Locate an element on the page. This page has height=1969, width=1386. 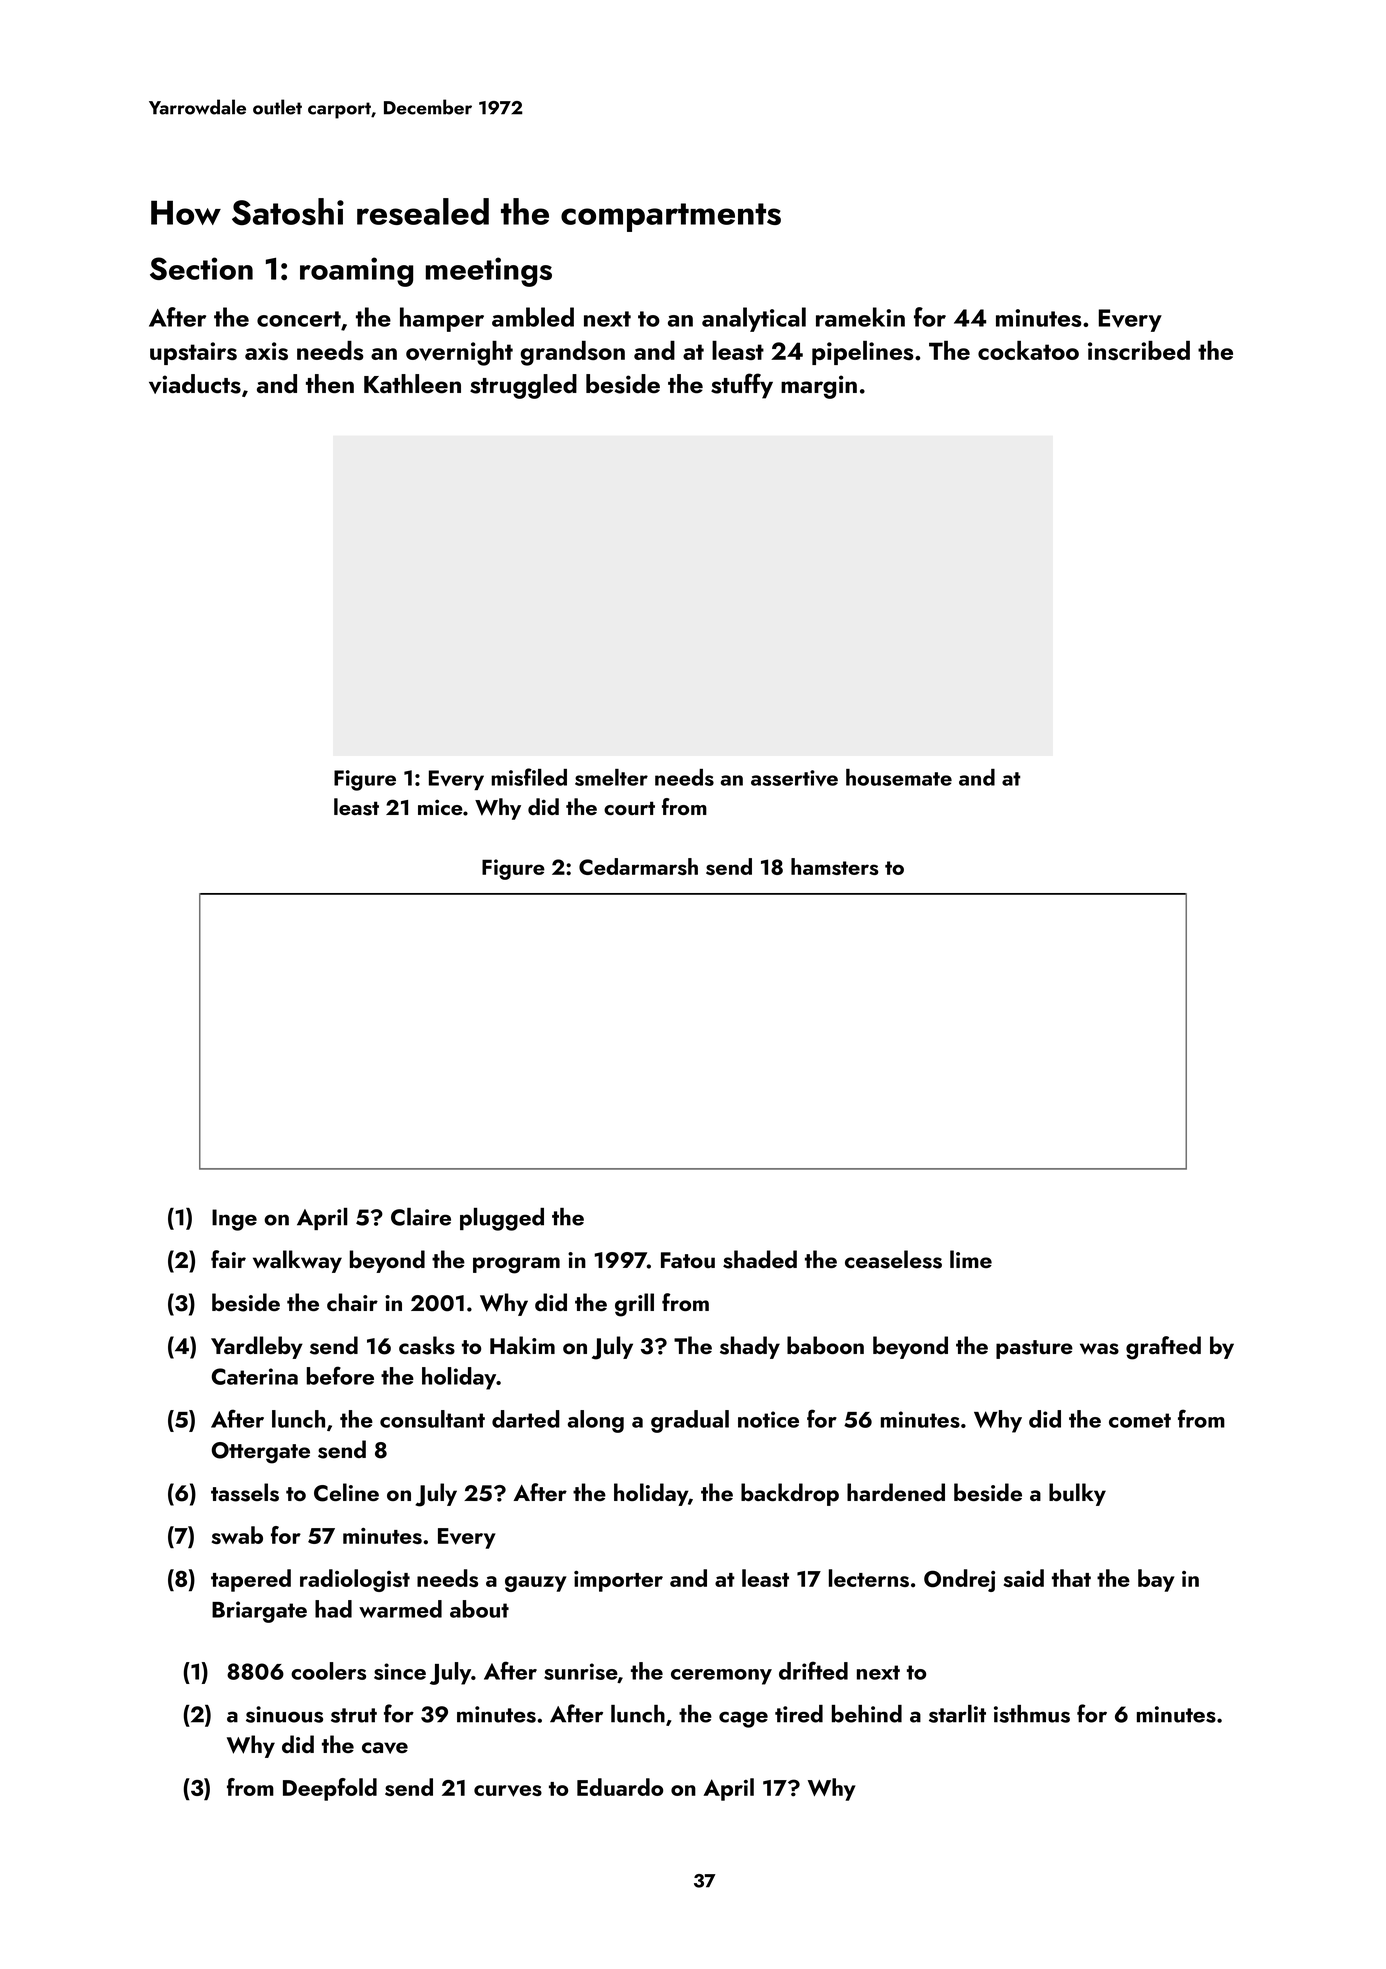
grafted is located at coordinates (1163, 1348).
